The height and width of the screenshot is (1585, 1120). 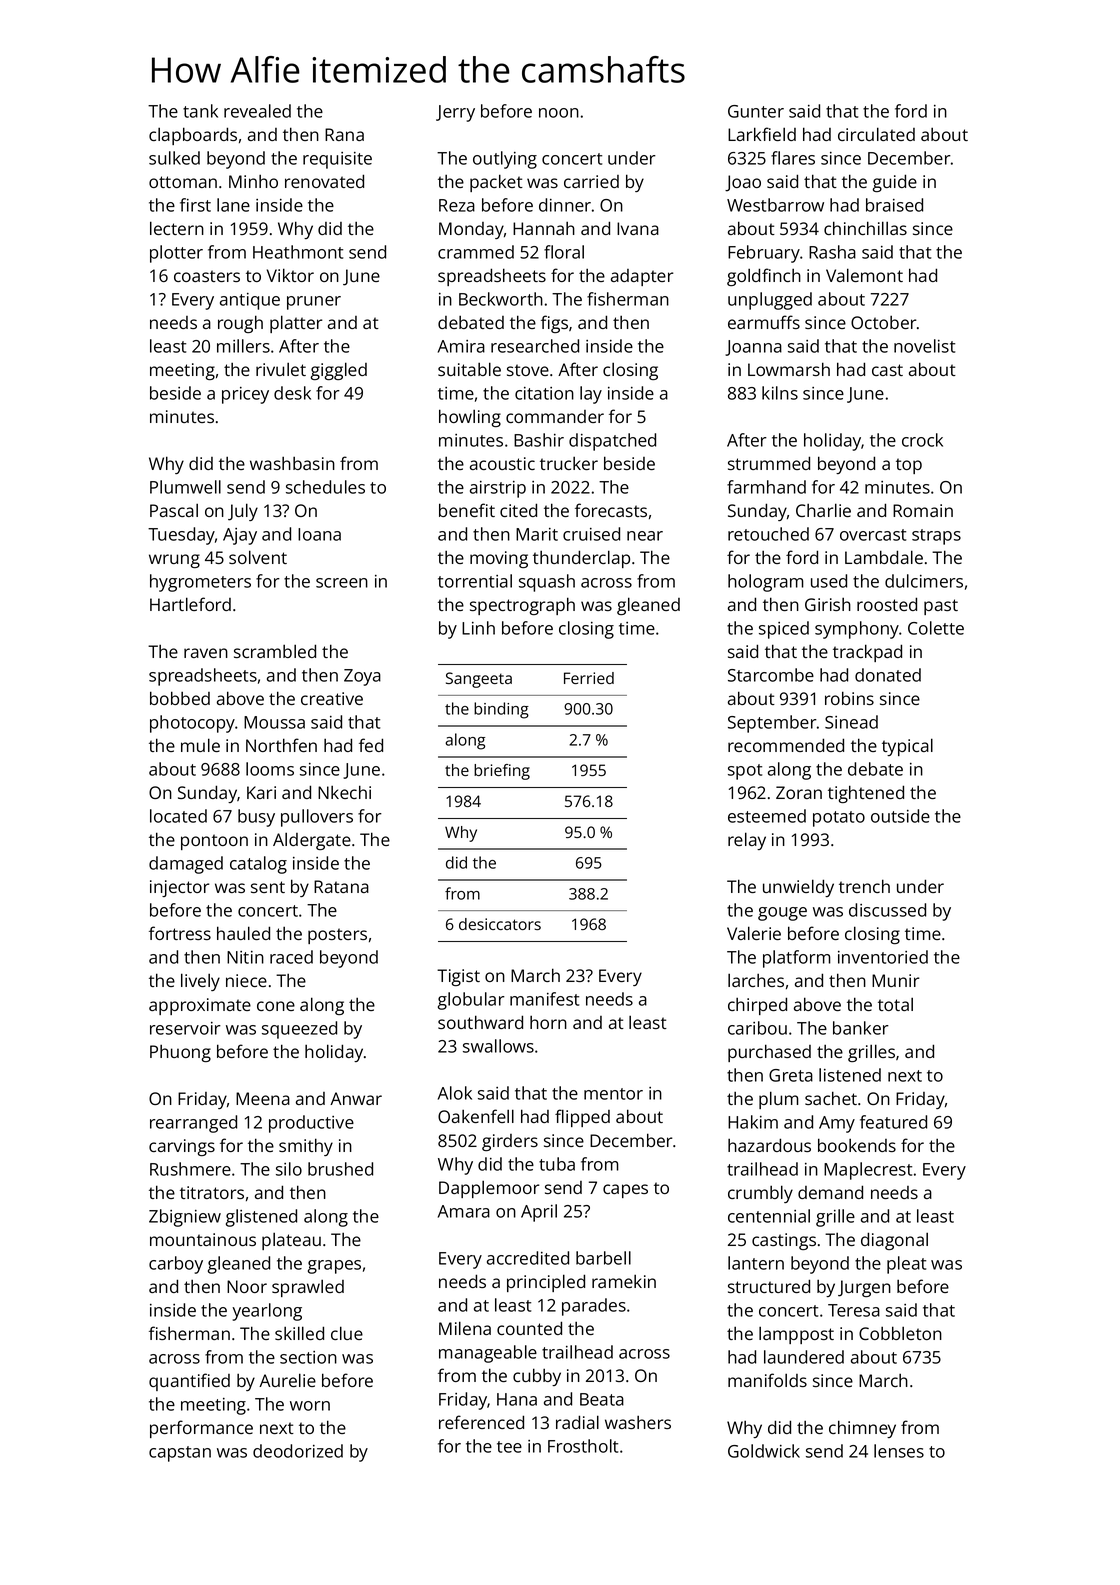 What do you see at coordinates (522, 606) in the screenshot?
I see `spectrograph` at bounding box center [522, 606].
